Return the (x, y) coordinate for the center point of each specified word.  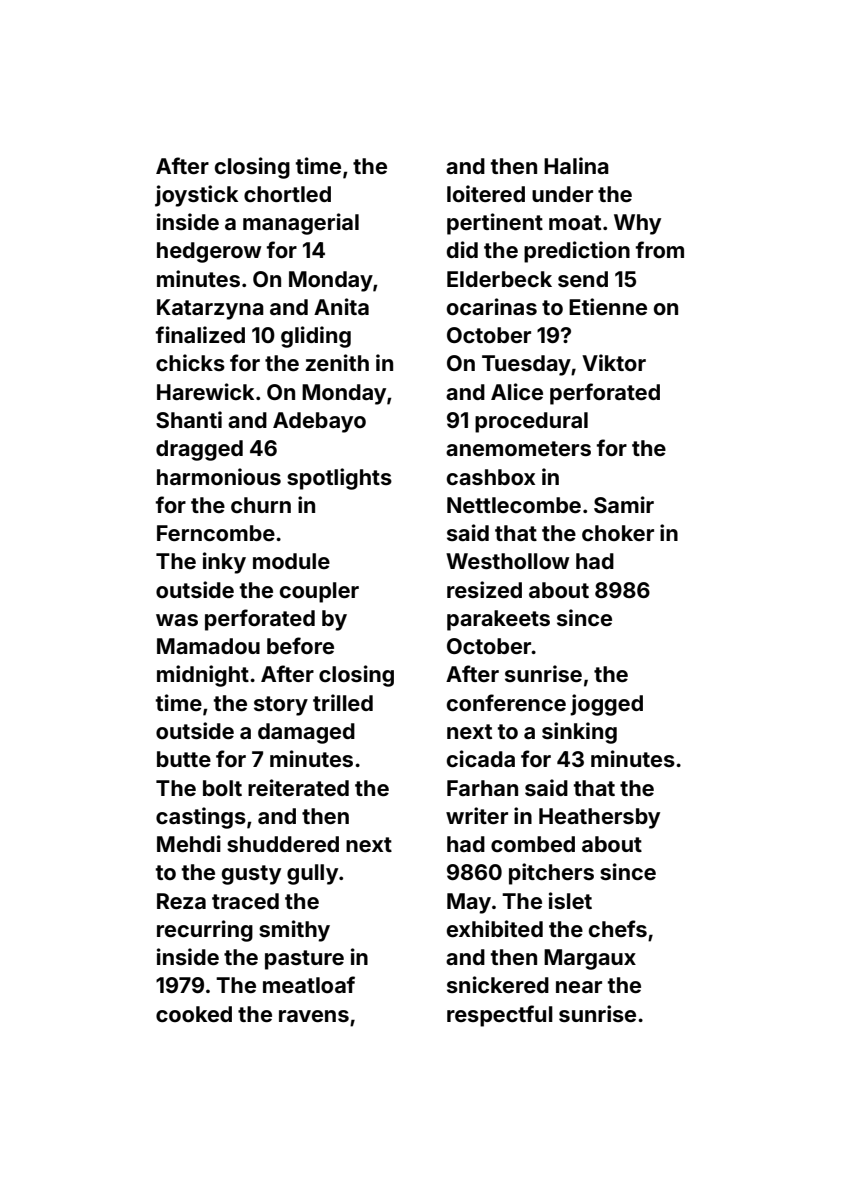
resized (484, 589)
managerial (301, 224)
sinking (579, 733)
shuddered (283, 844)
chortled (287, 194)
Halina (576, 165)
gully (312, 874)
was (177, 620)
